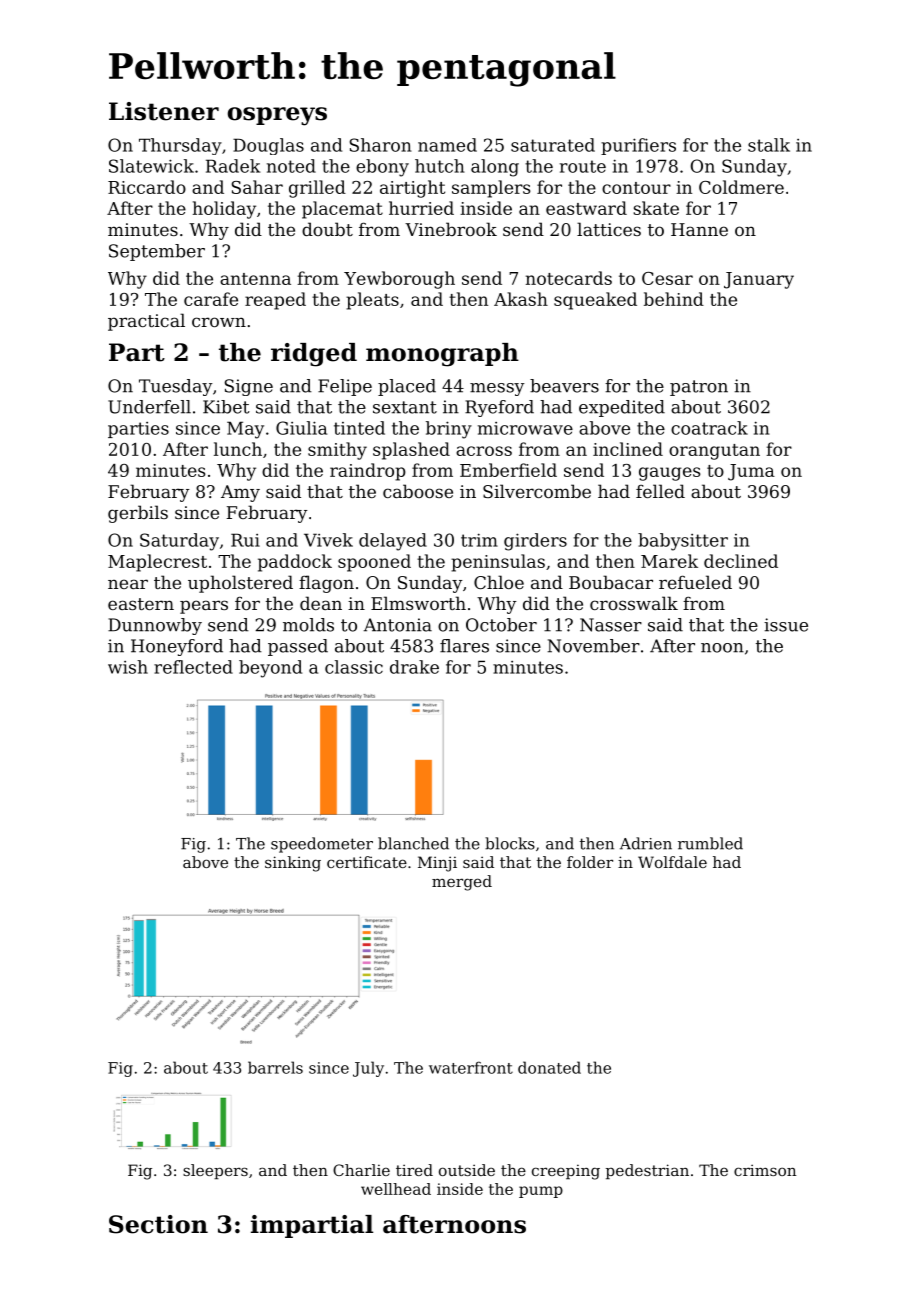 This screenshot has height=1308, width=924. Describe the element at coordinates (447, 145) in the screenshot. I see `named` at that location.
